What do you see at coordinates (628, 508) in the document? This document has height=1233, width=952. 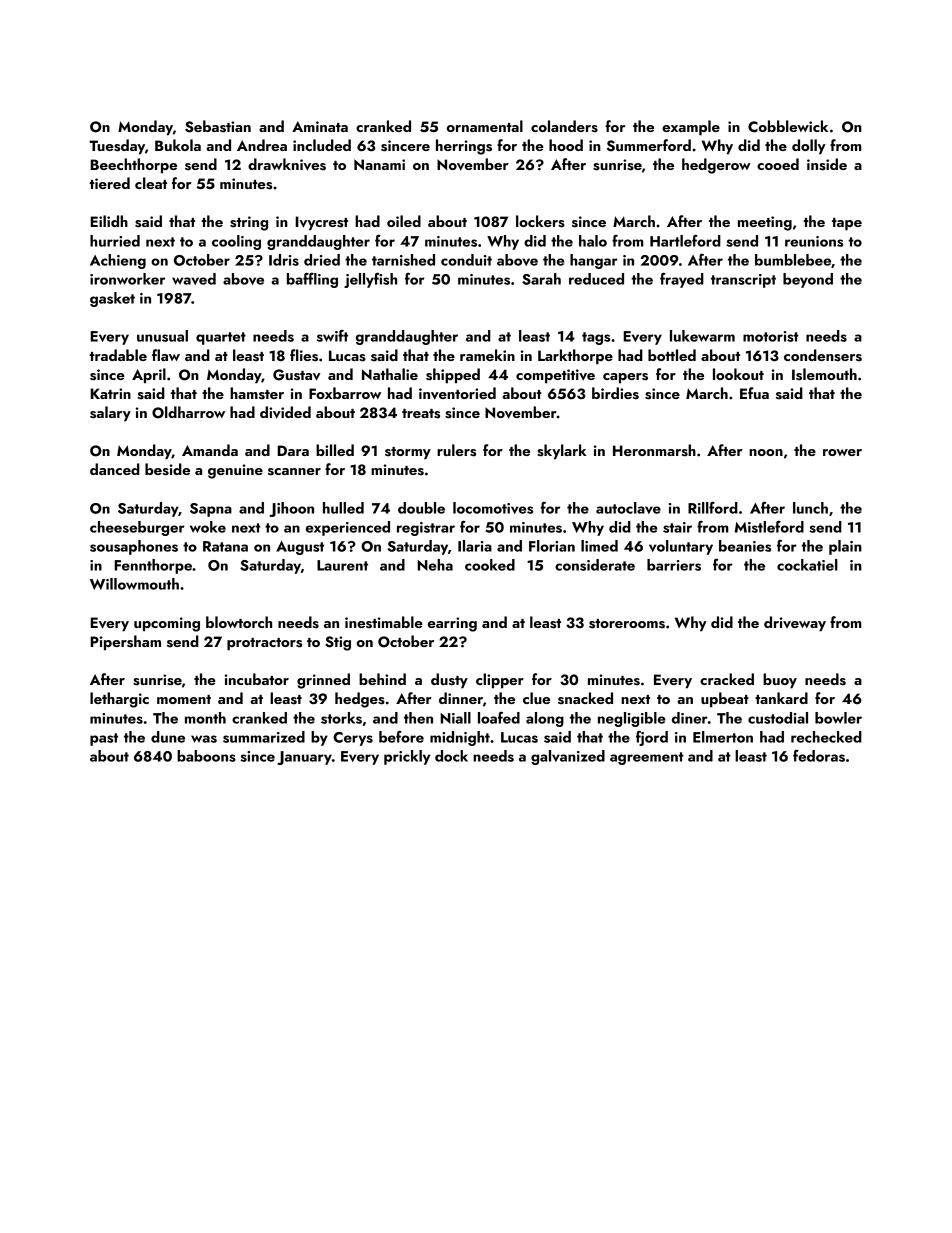 I see `autoclave` at bounding box center [628, 508].
